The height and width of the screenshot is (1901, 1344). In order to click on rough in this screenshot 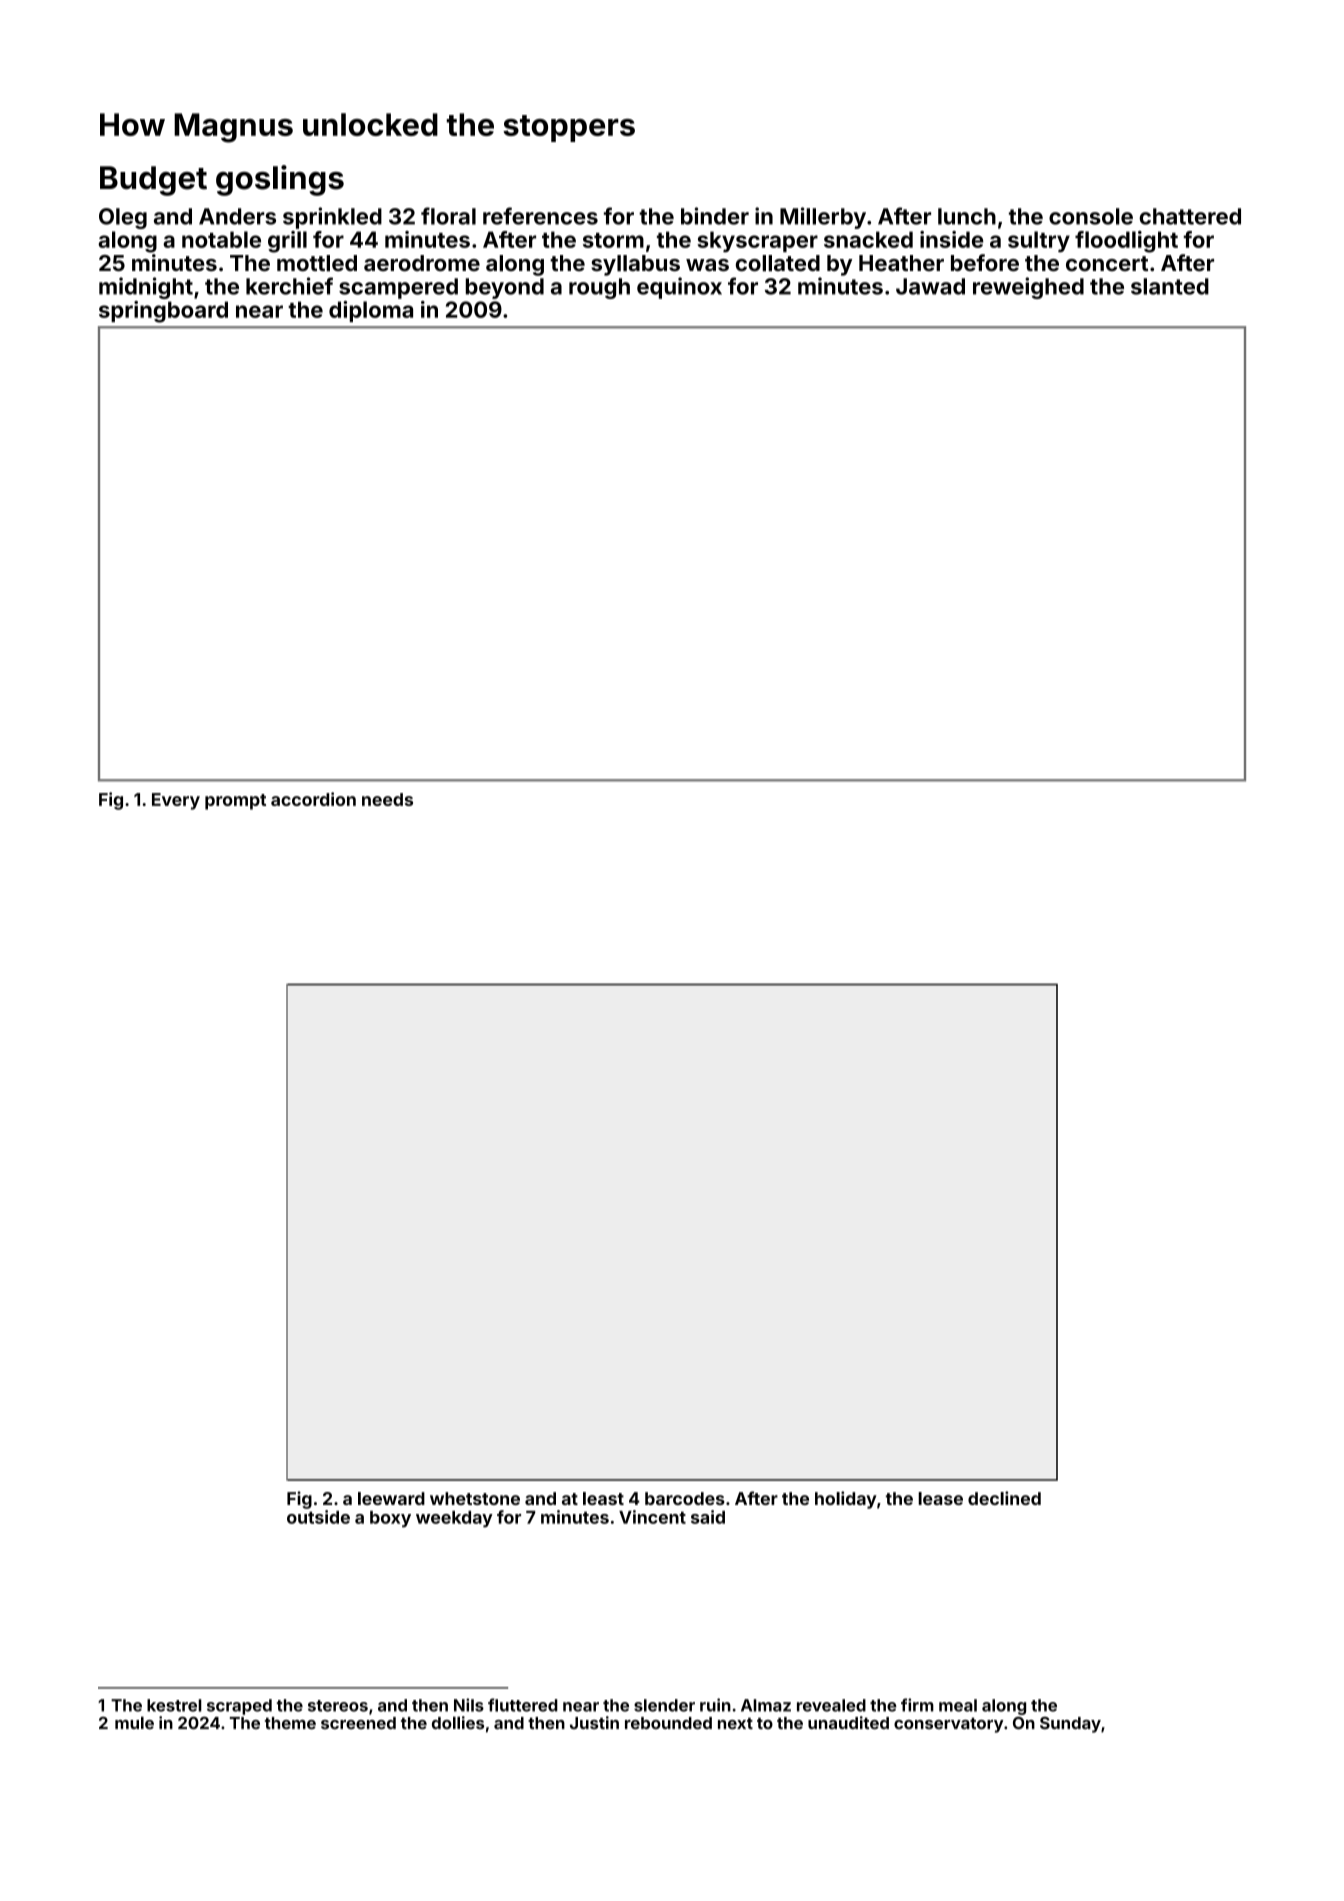, I will do `click(599, 288)`.
